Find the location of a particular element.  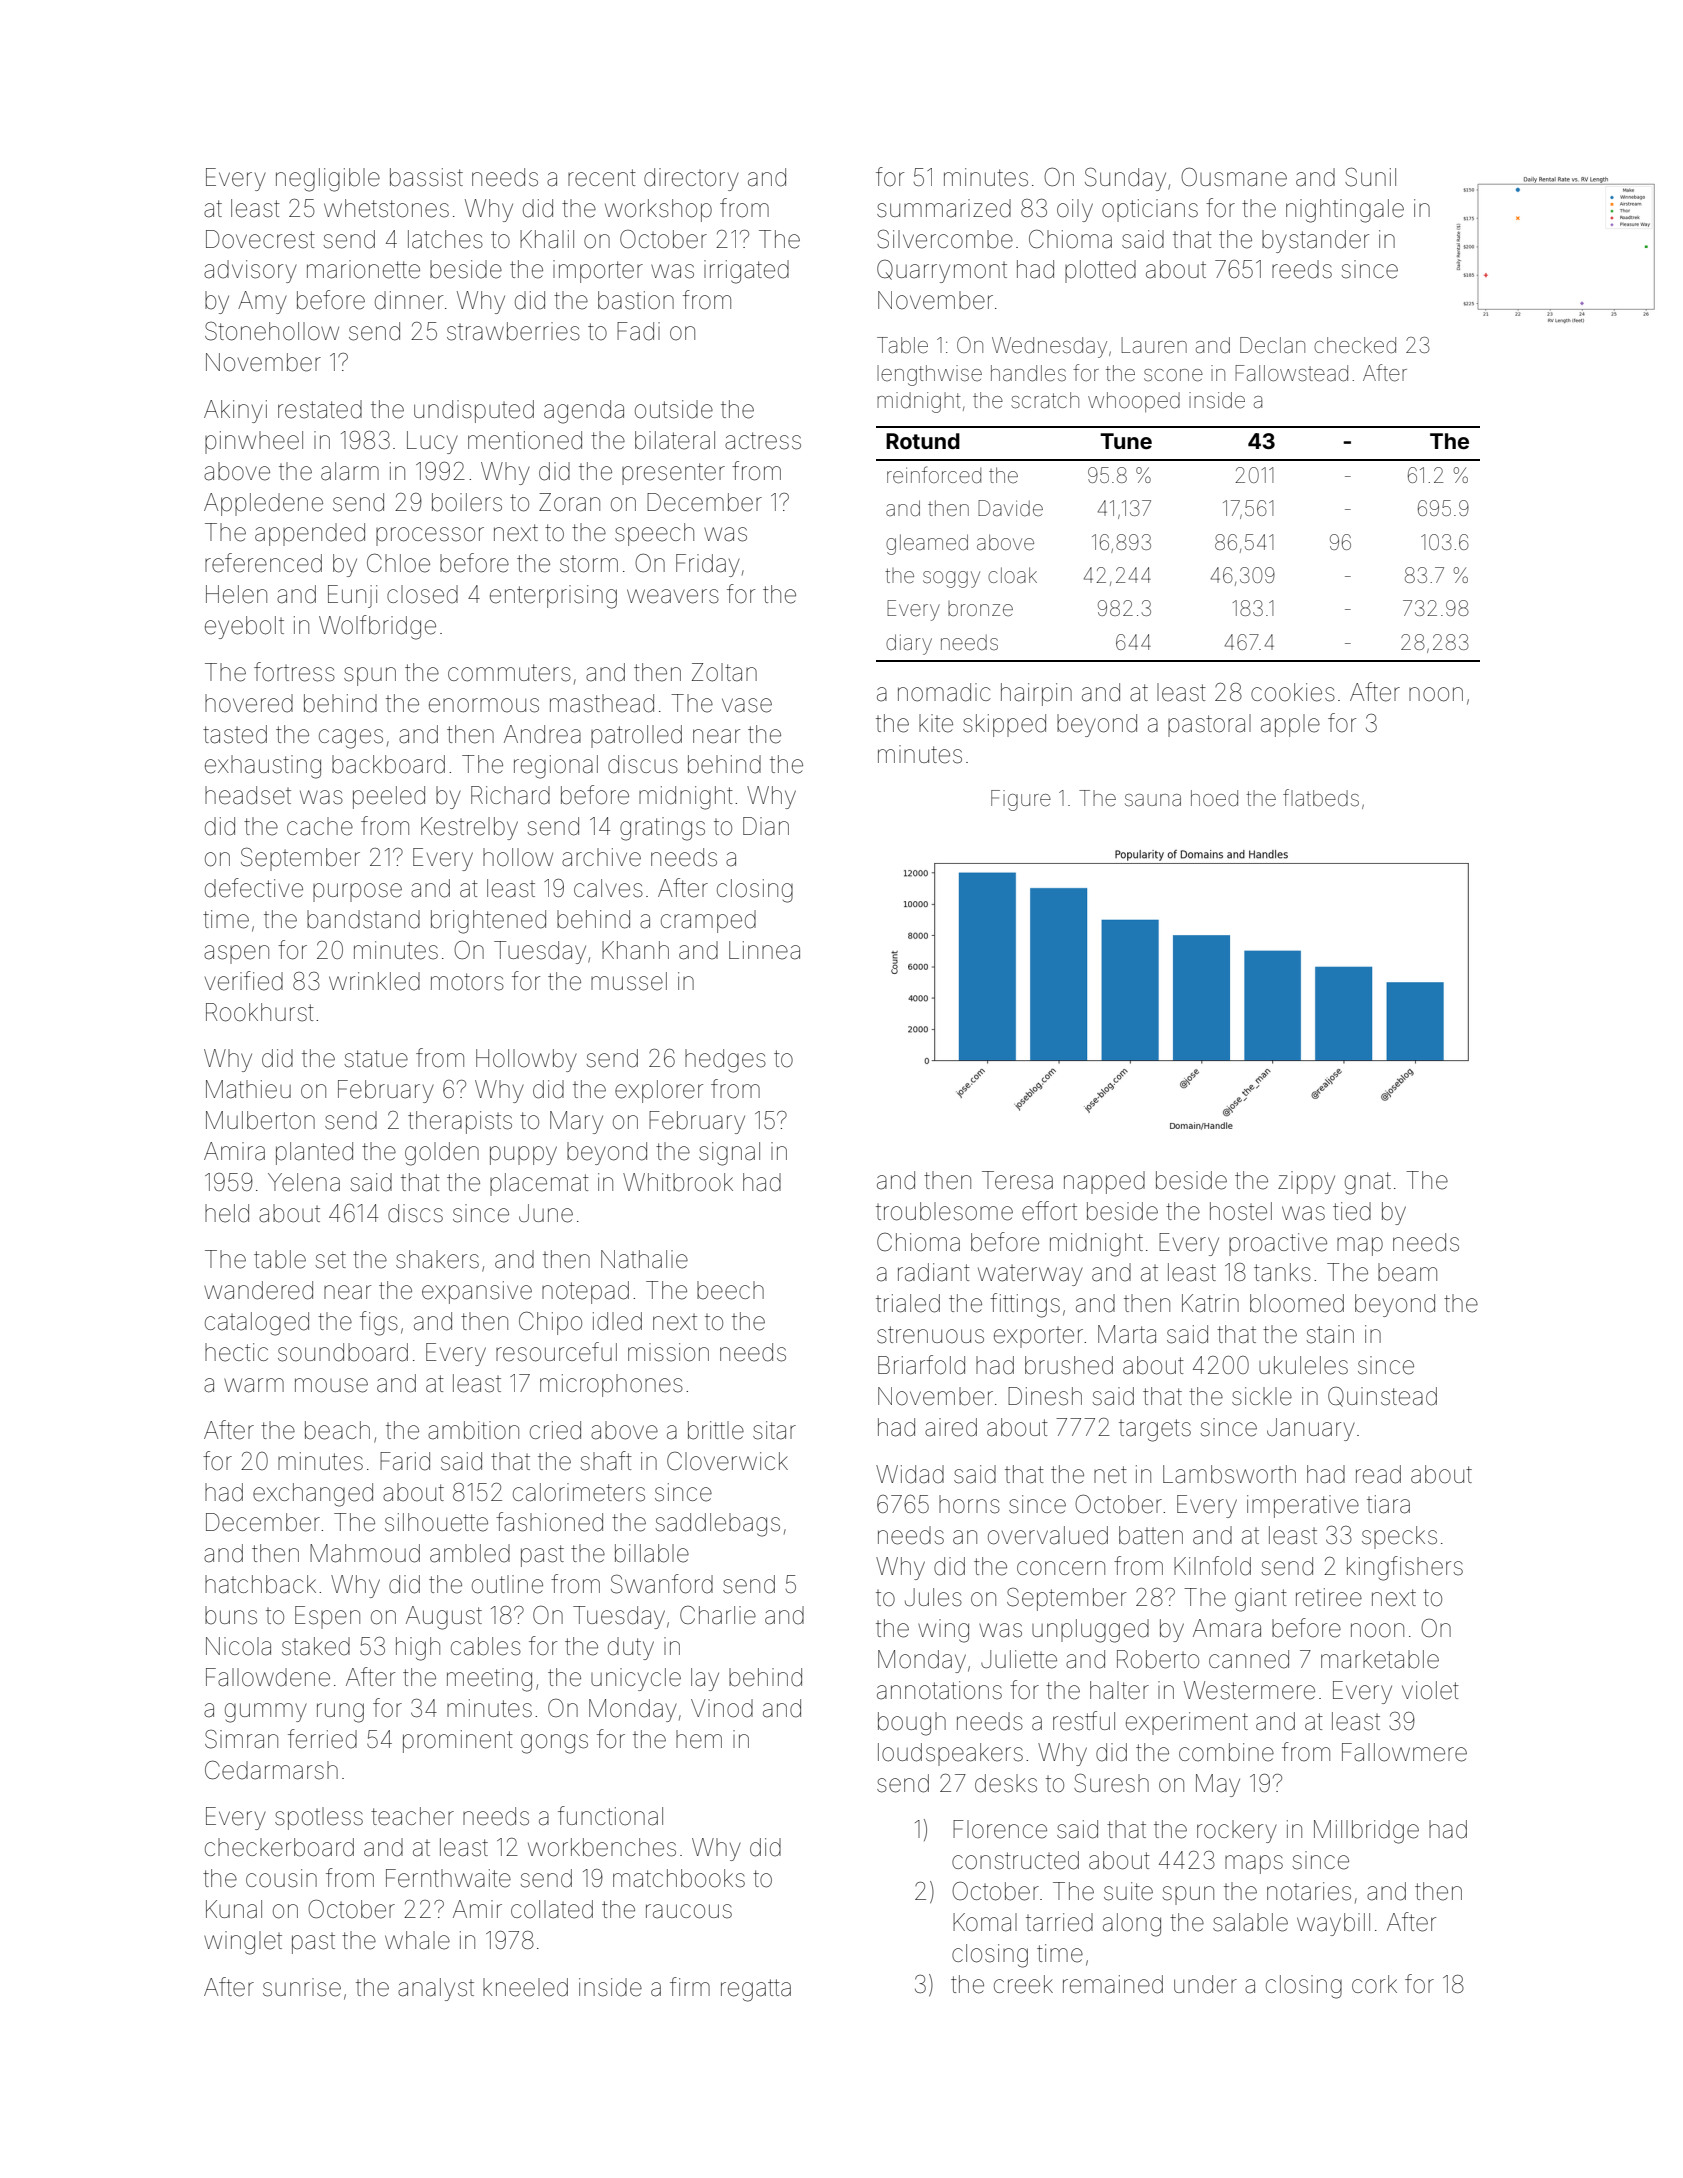

therapists is located at coordinates (460, 1122).
